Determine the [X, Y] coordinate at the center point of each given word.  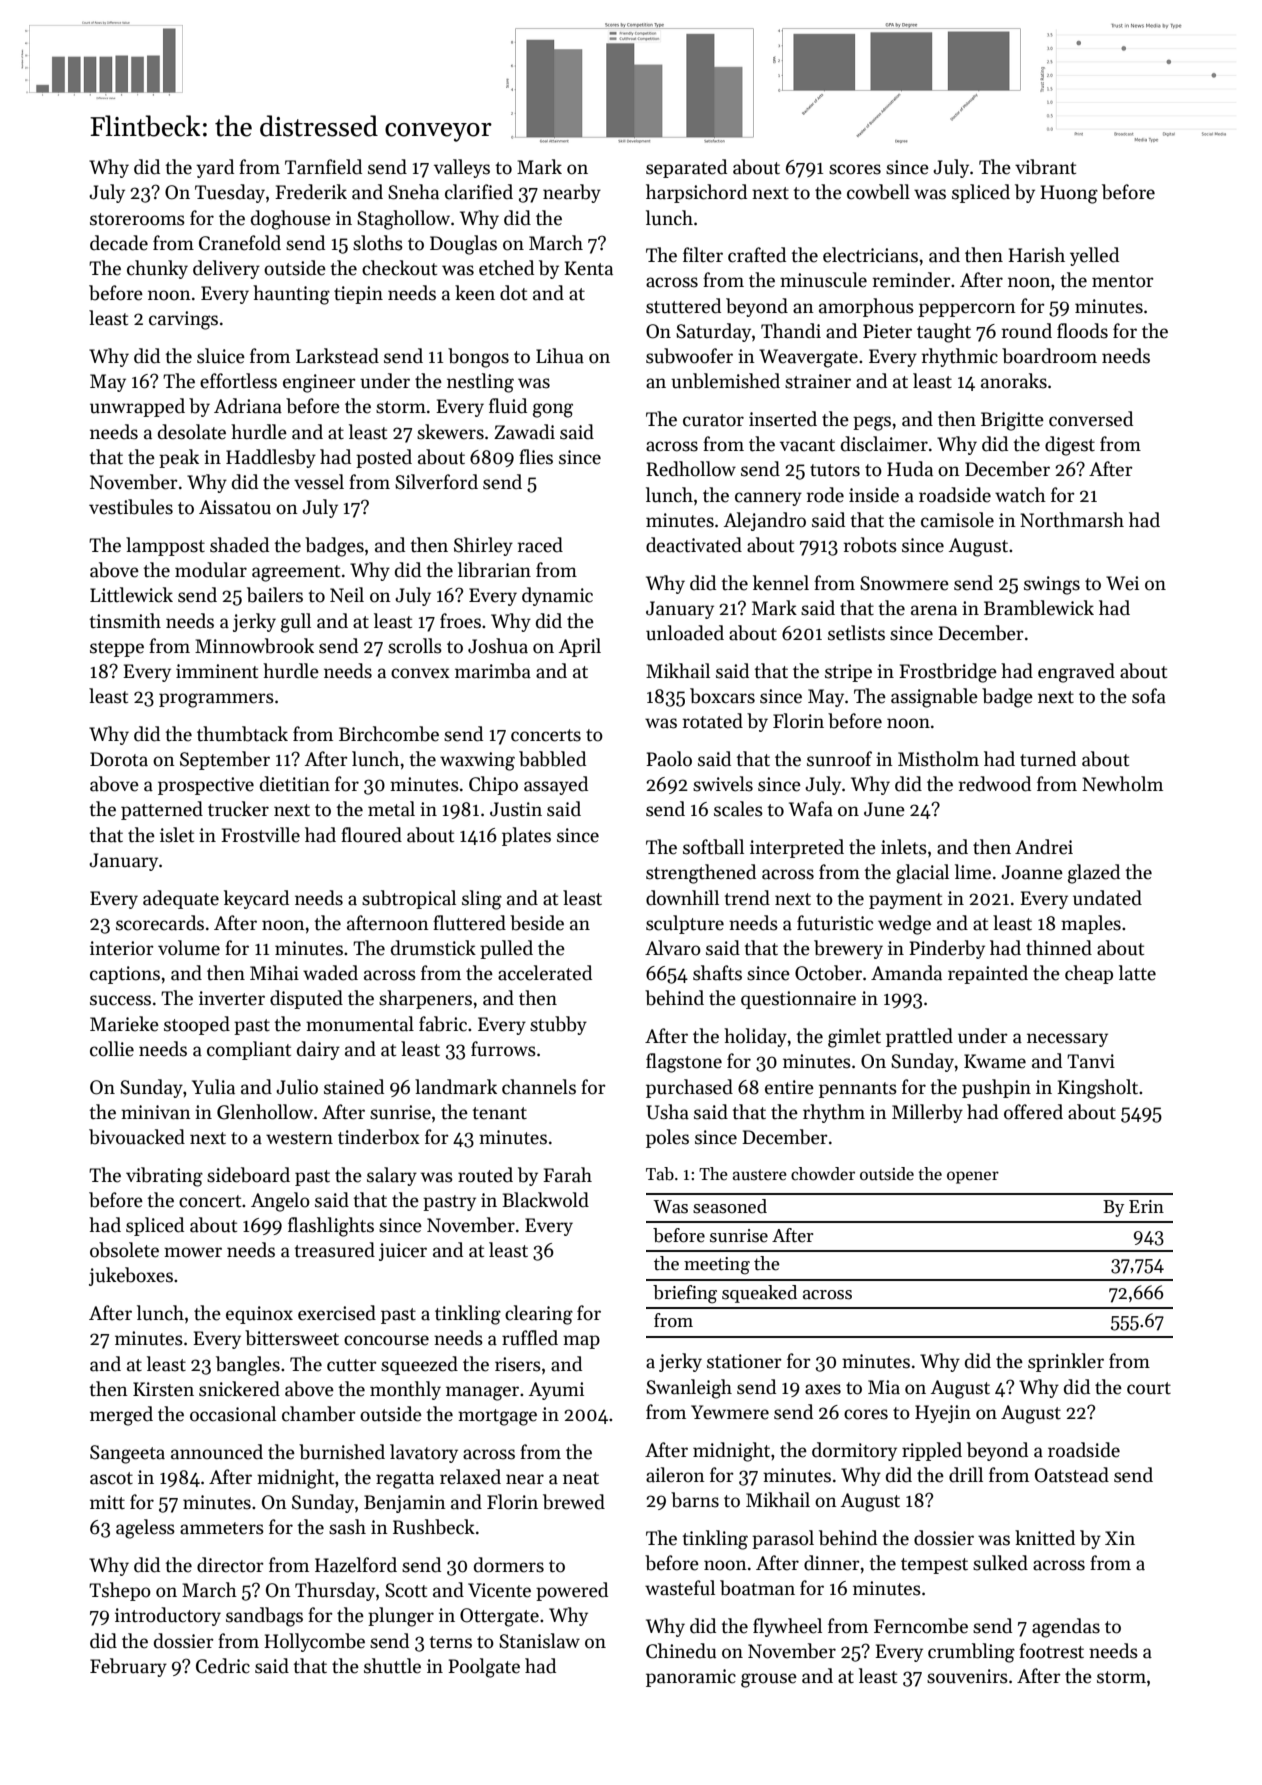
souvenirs [967, 1676]
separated [686, 168]
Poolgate [484, 1668]
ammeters [222, 1528]
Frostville [260, 835]
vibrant [1045, 167]
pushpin [996, 1088]
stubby [558, 1025]
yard [215, 168]
